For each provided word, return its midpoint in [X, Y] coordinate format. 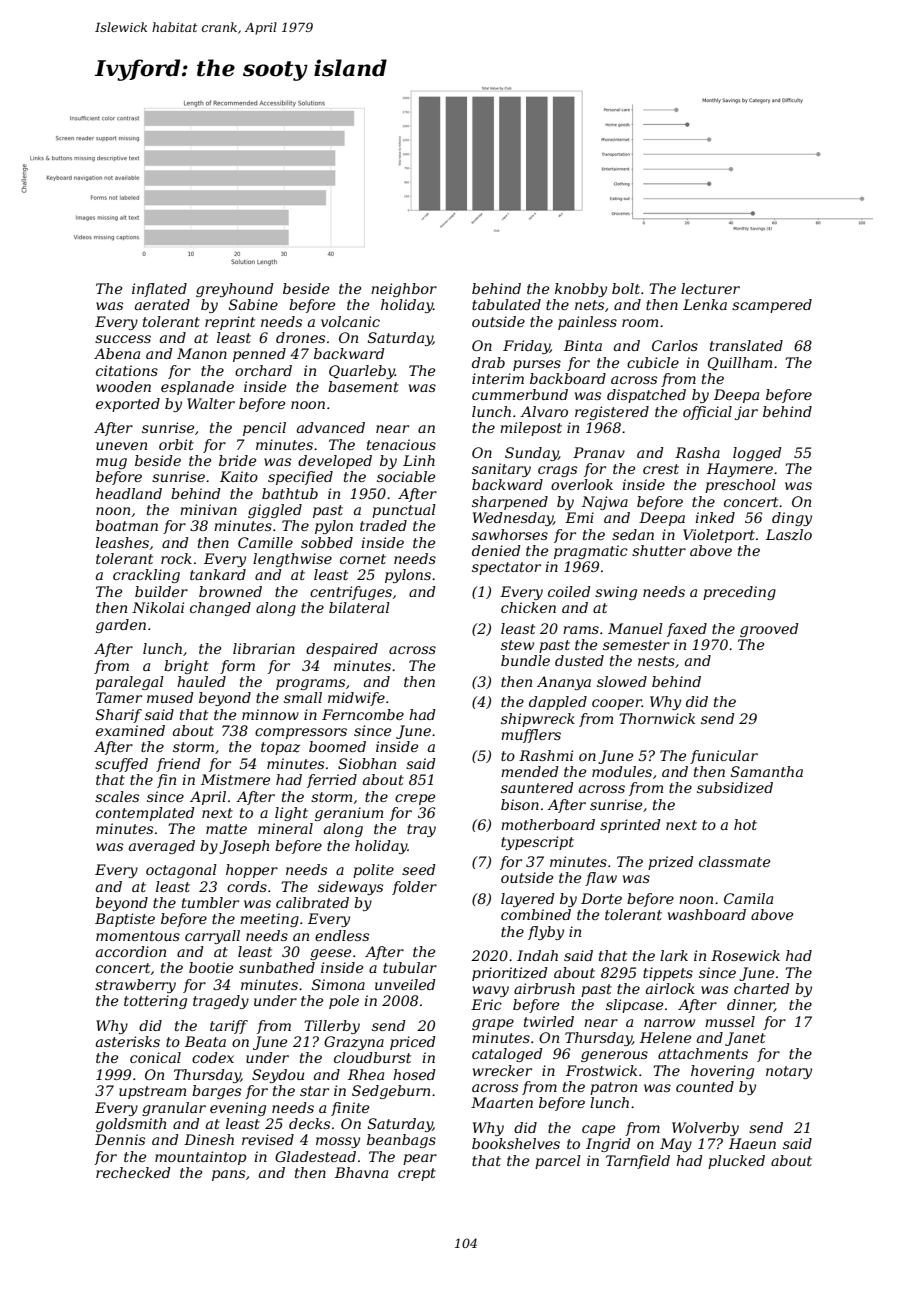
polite [373, 871]
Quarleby [362, 372]
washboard [707, 914]
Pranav [599, 452]
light [291, 814]
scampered [772, 306]
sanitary [501, 470]
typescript [537, 843]
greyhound [234, 290]
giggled [275, 511]
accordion [131, 951]
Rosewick [745, 955]
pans [228, 1175]
